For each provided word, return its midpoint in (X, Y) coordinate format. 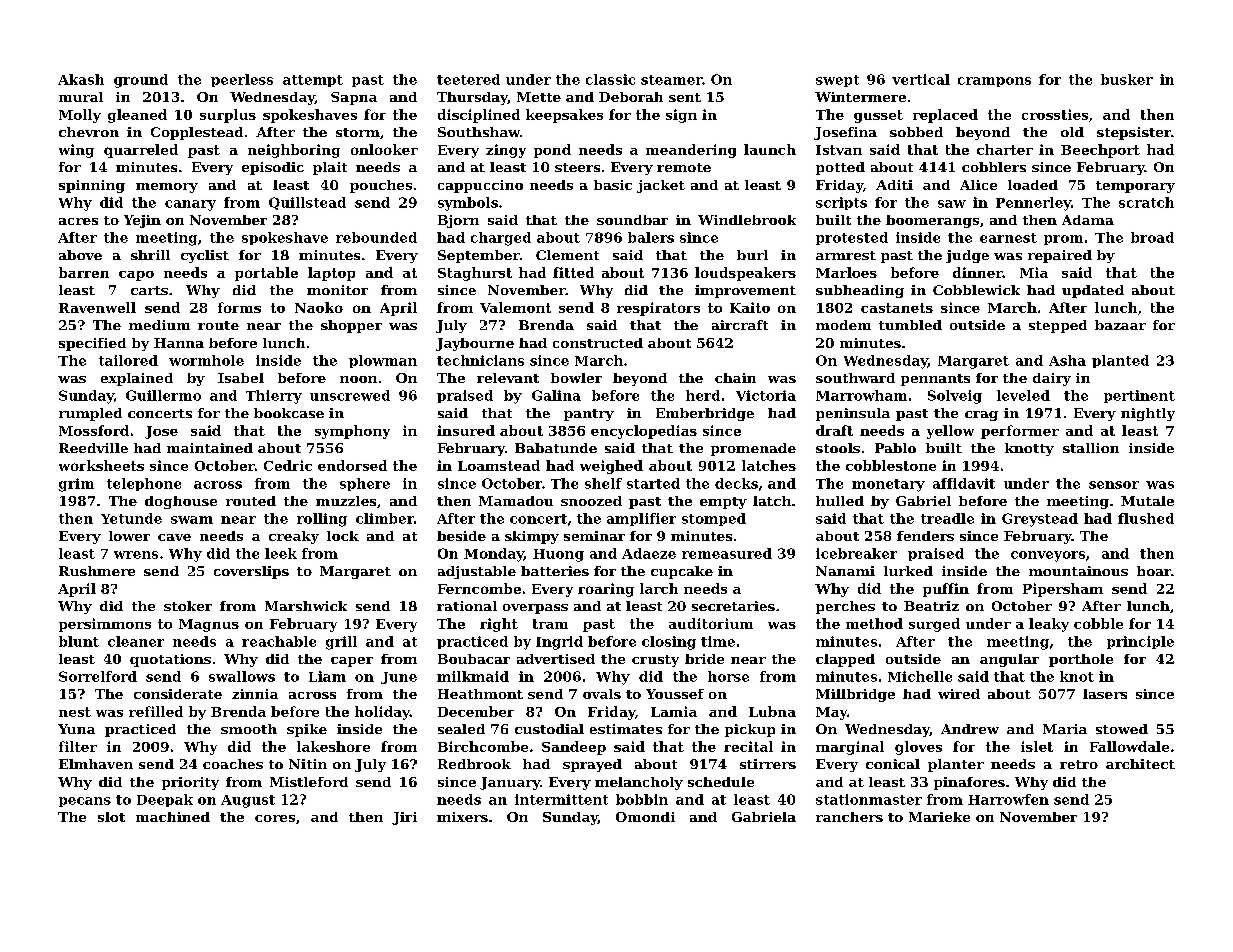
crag (981, 416)
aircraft (740, 325)
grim (76, 485)
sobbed (916, 132)
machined (173, 817)
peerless (242, 80)
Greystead (1040, 520)
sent (685, 97)
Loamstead (499, 465)
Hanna (179, 343)
